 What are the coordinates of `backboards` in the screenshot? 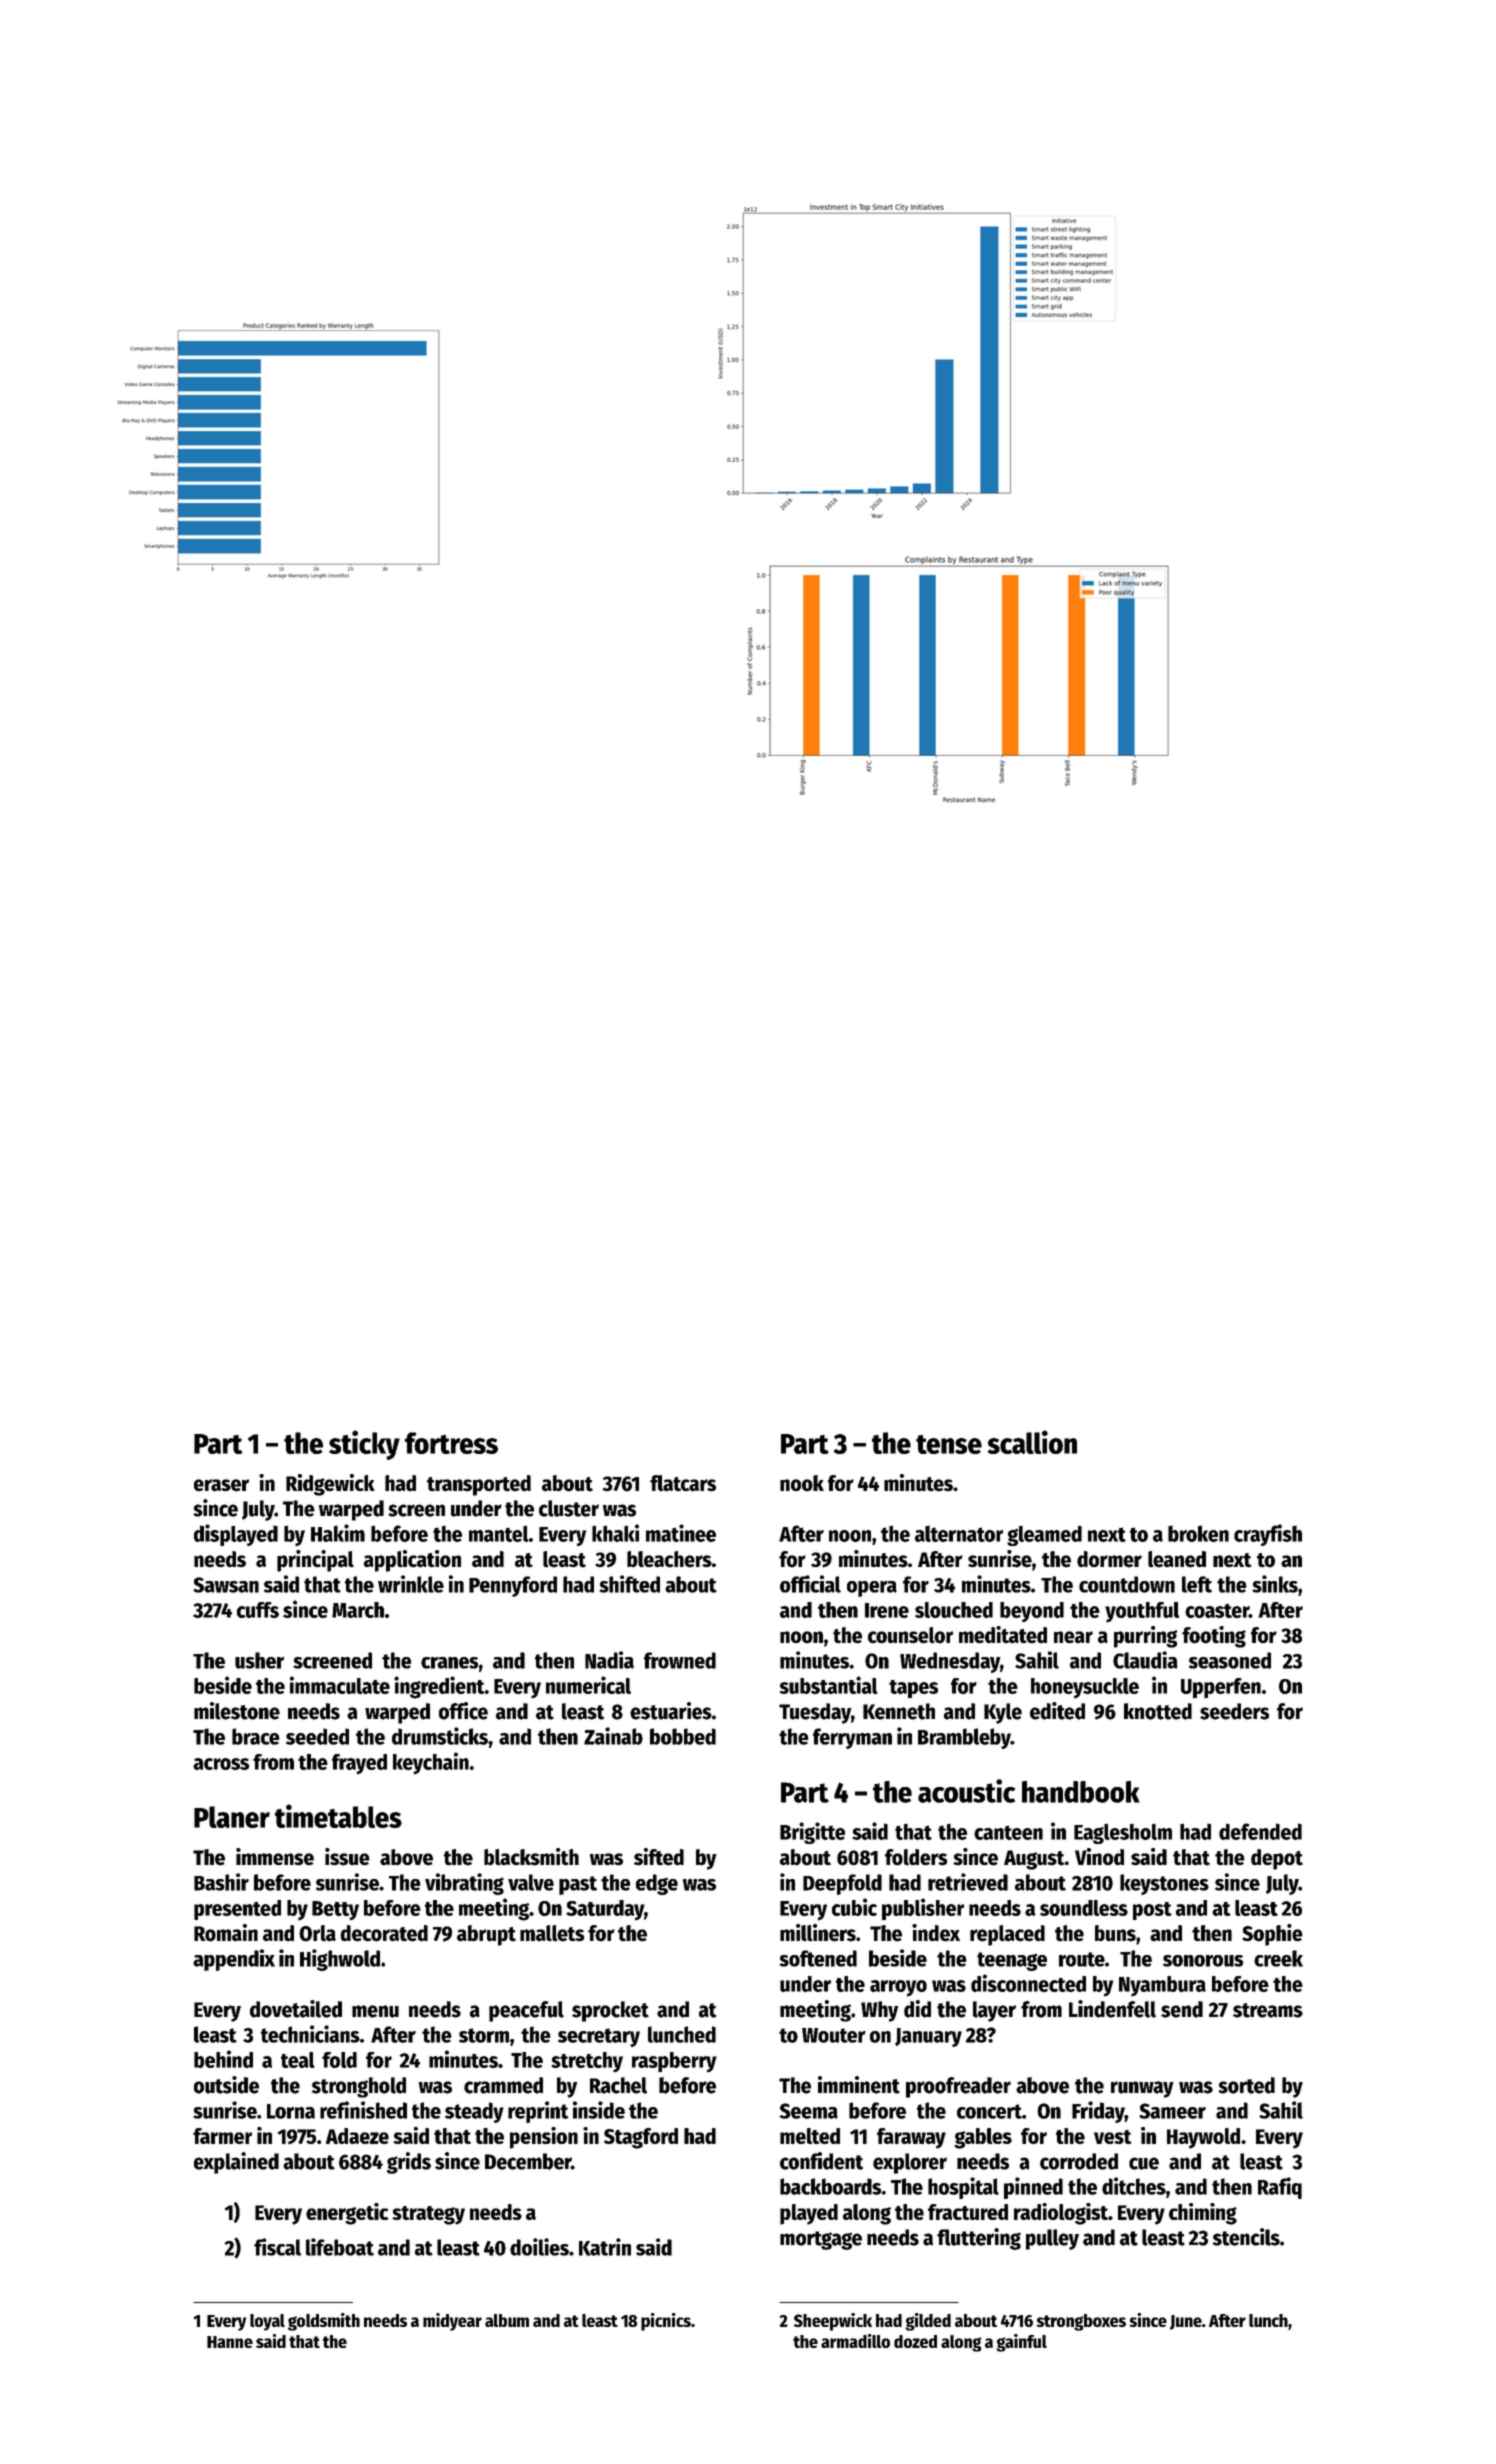 It's located at (830, 2186).
